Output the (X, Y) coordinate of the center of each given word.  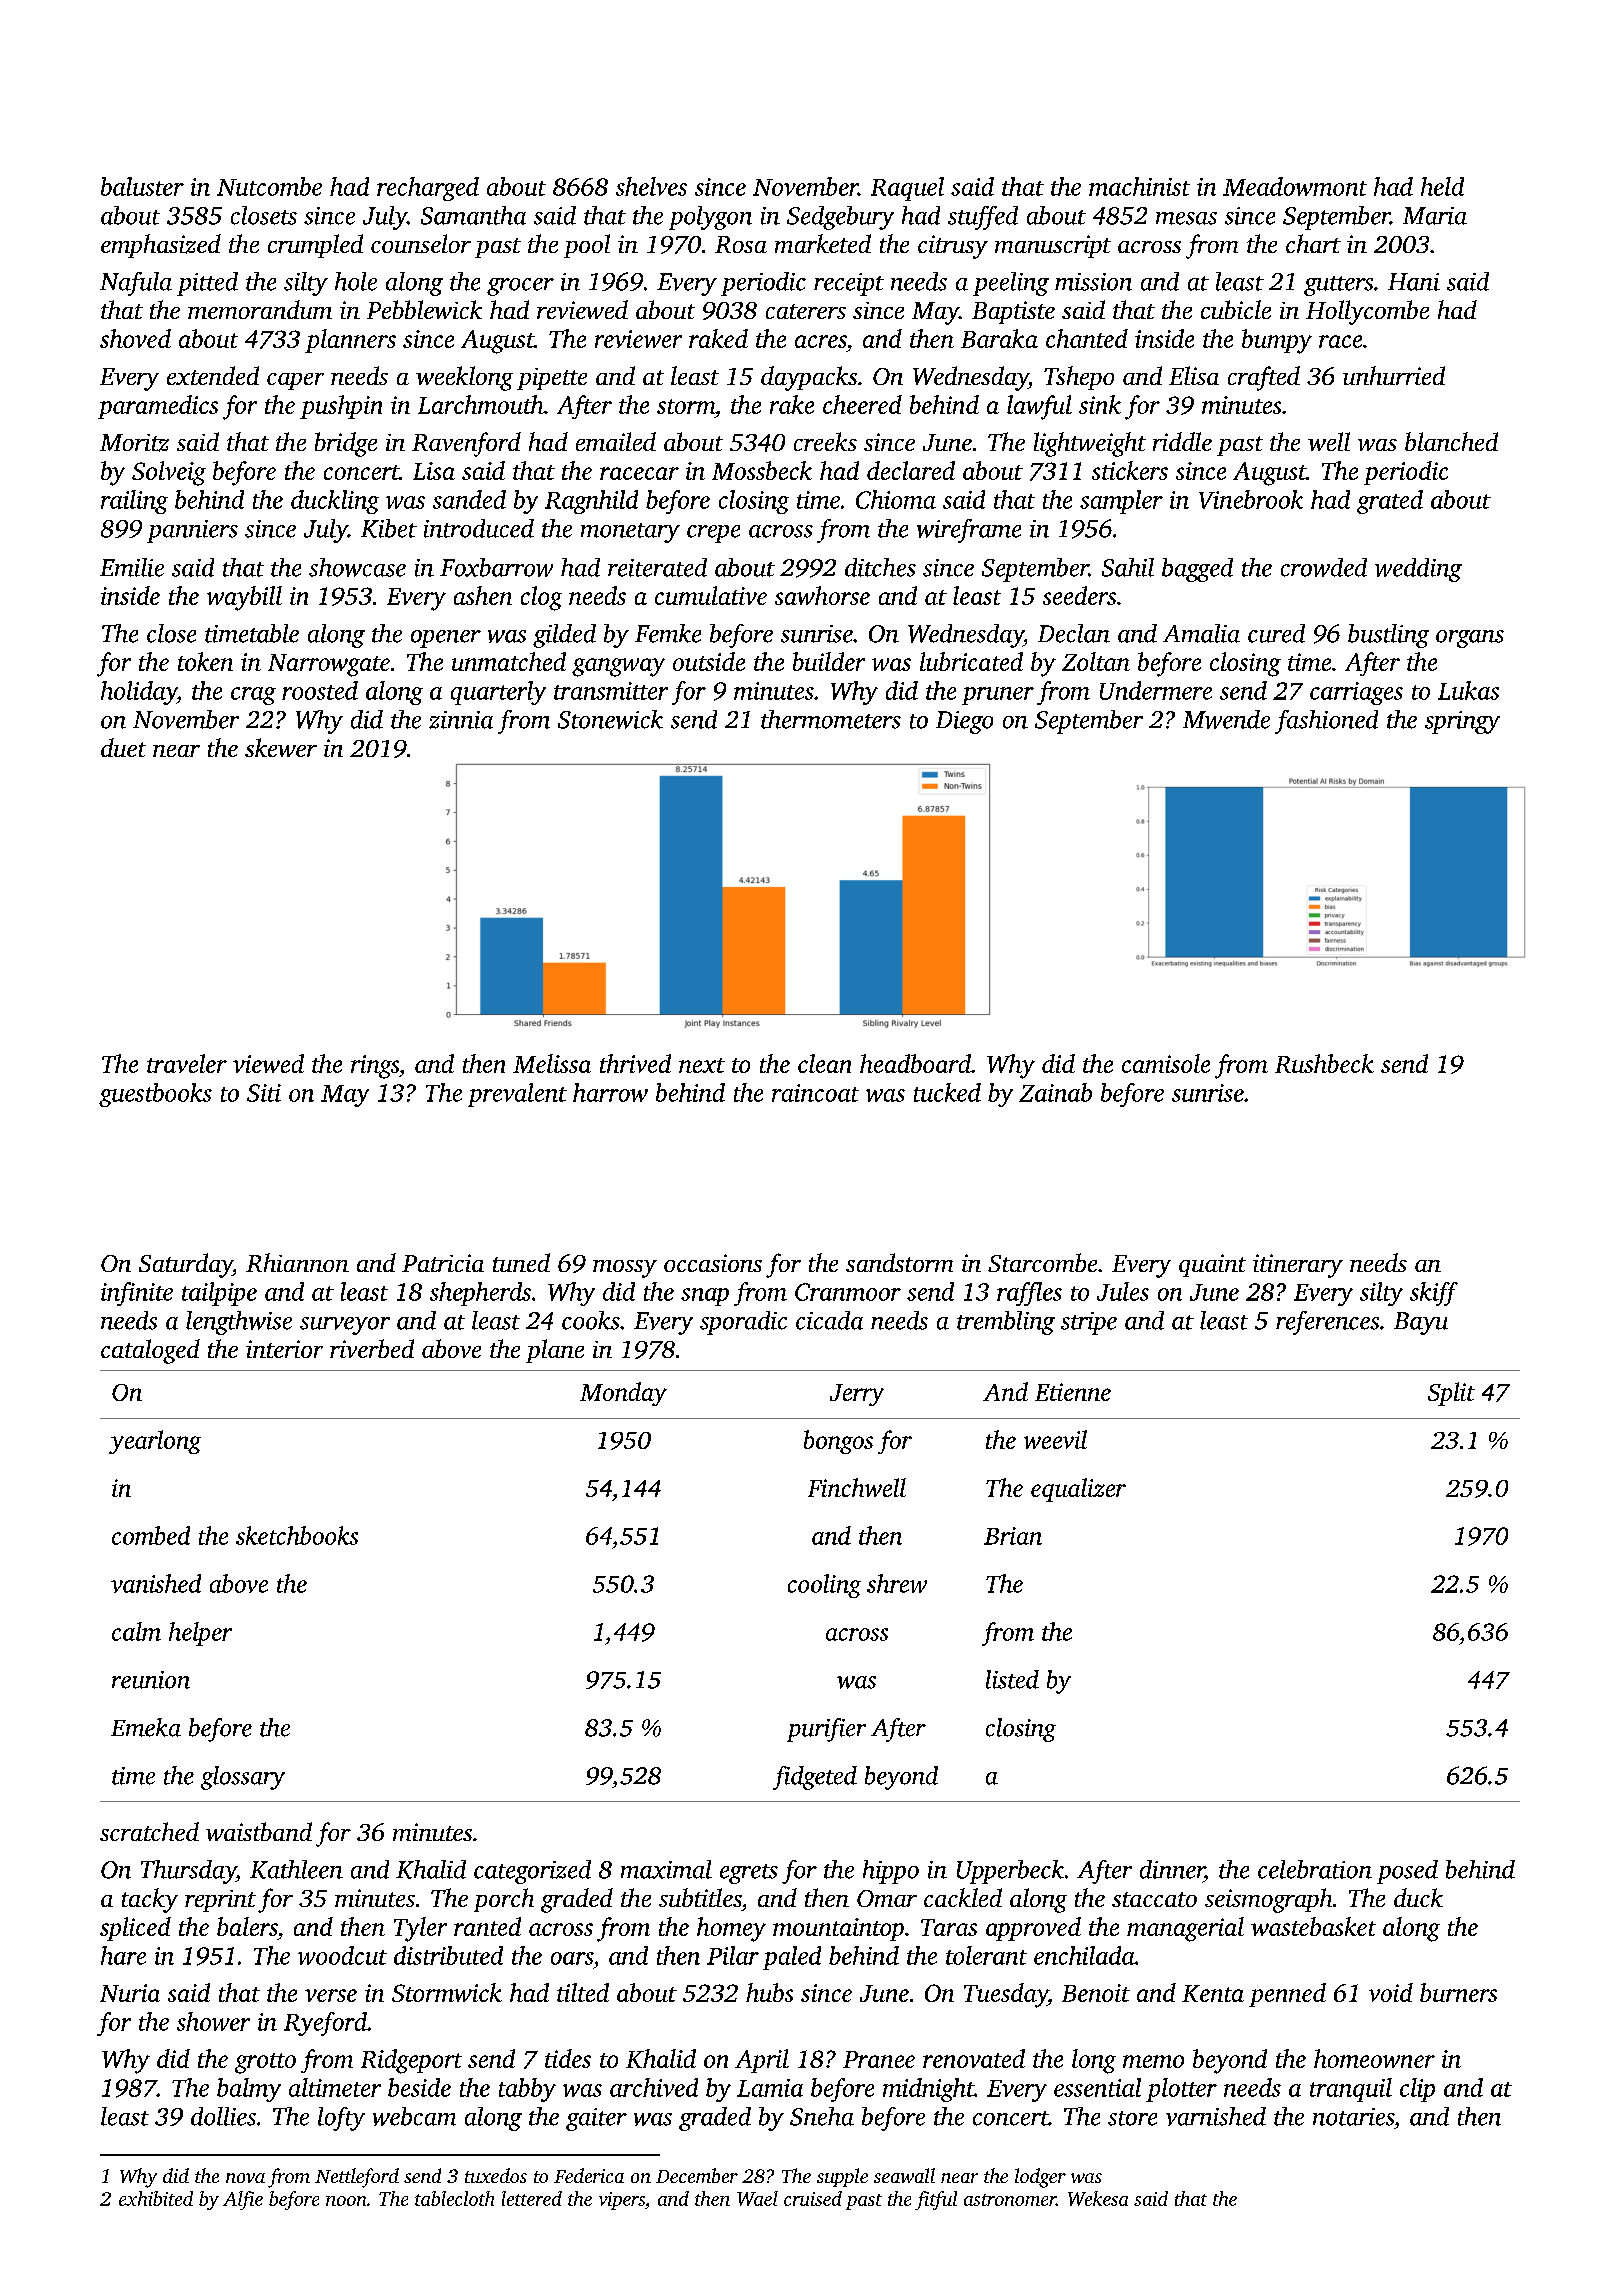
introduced (479, 528)
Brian (1013, 1536)
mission (1093, 282)
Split (1451, 1394)
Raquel (907, 189)
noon (346, 2201)
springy (1462, 722)
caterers (806, 311)
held (1442, 186)
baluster (142, 186)
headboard (915, 1063)
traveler (187, 1063)
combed (151, 1535)
